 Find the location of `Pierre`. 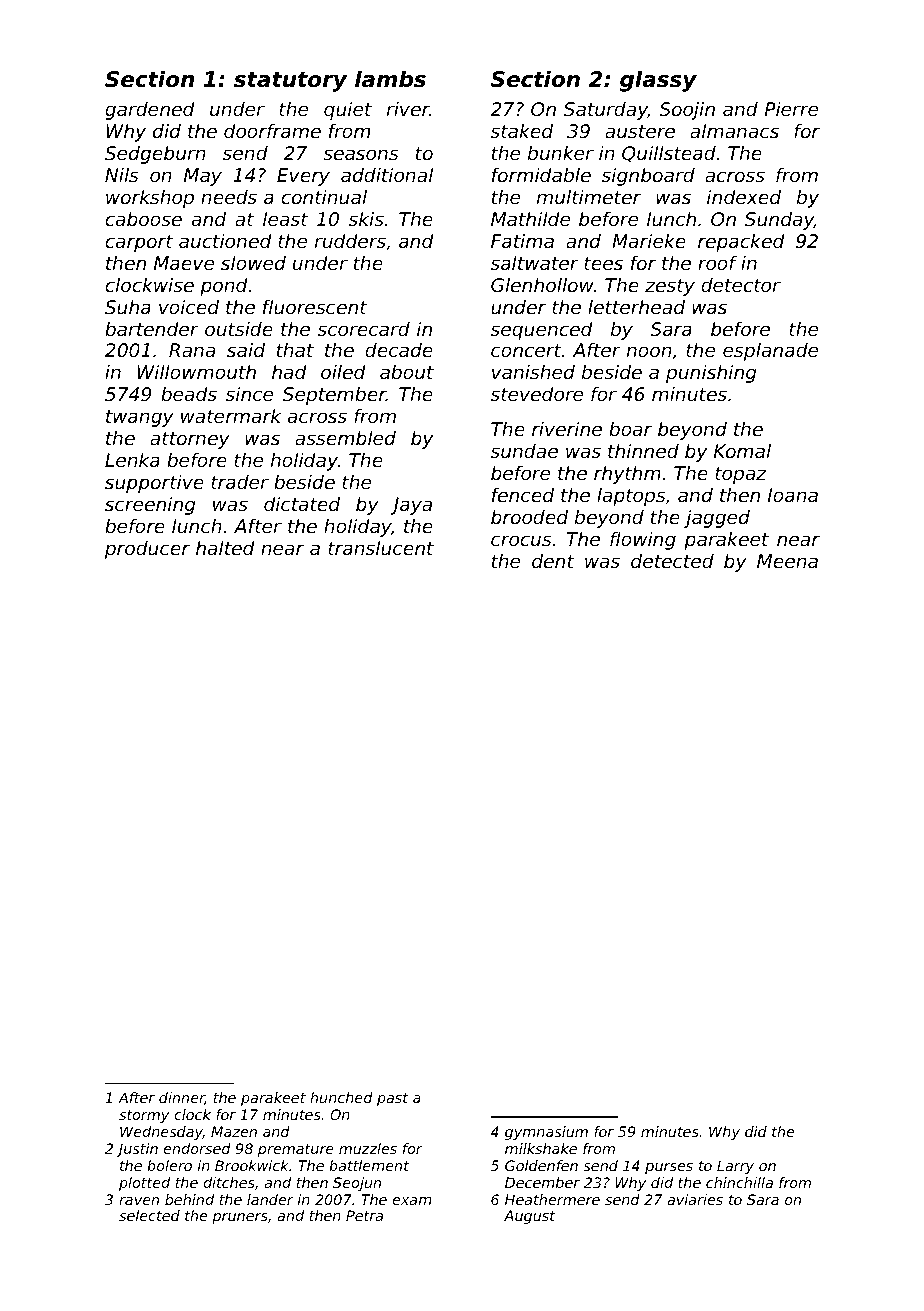

Pierre is located at coordinates (791, 109).
